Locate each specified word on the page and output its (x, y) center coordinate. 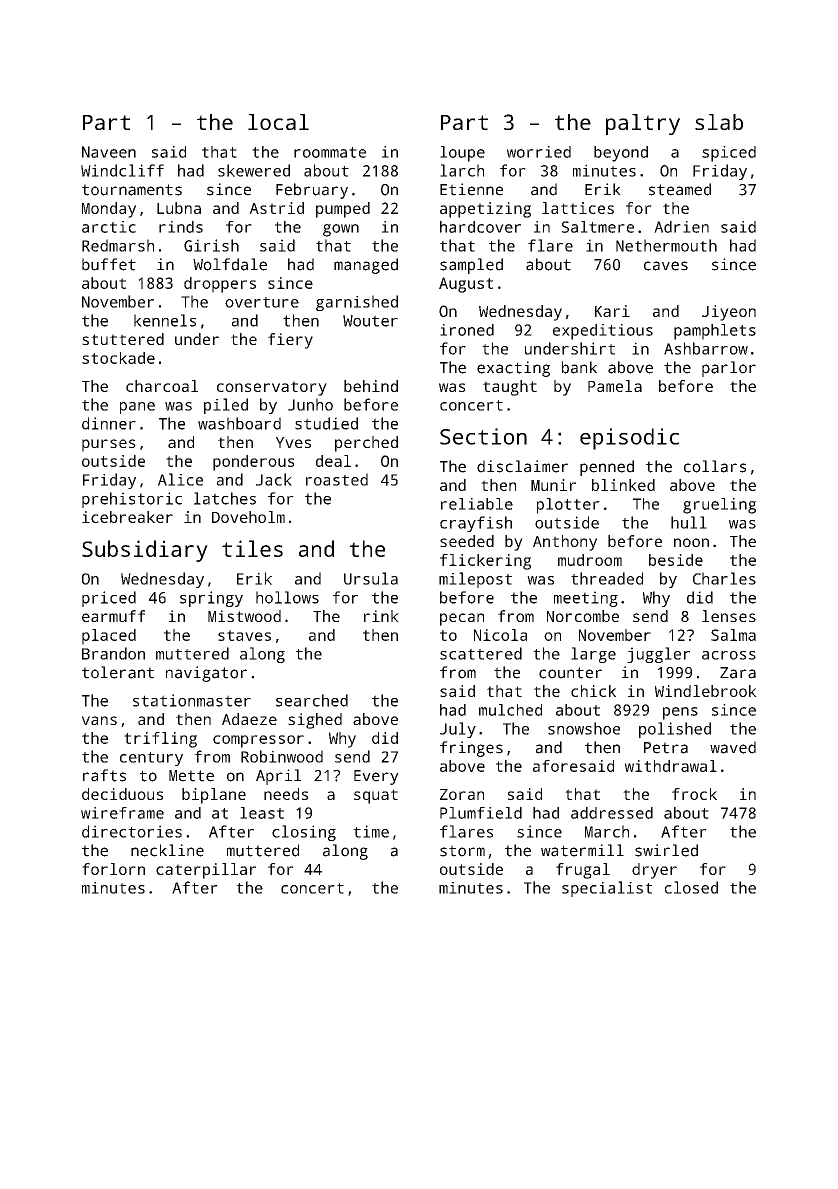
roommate (330, 152)
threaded (607, 578)
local (278, 122)
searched (312, 700)
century (151, 759)
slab (719, 122)
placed (109, 637)
